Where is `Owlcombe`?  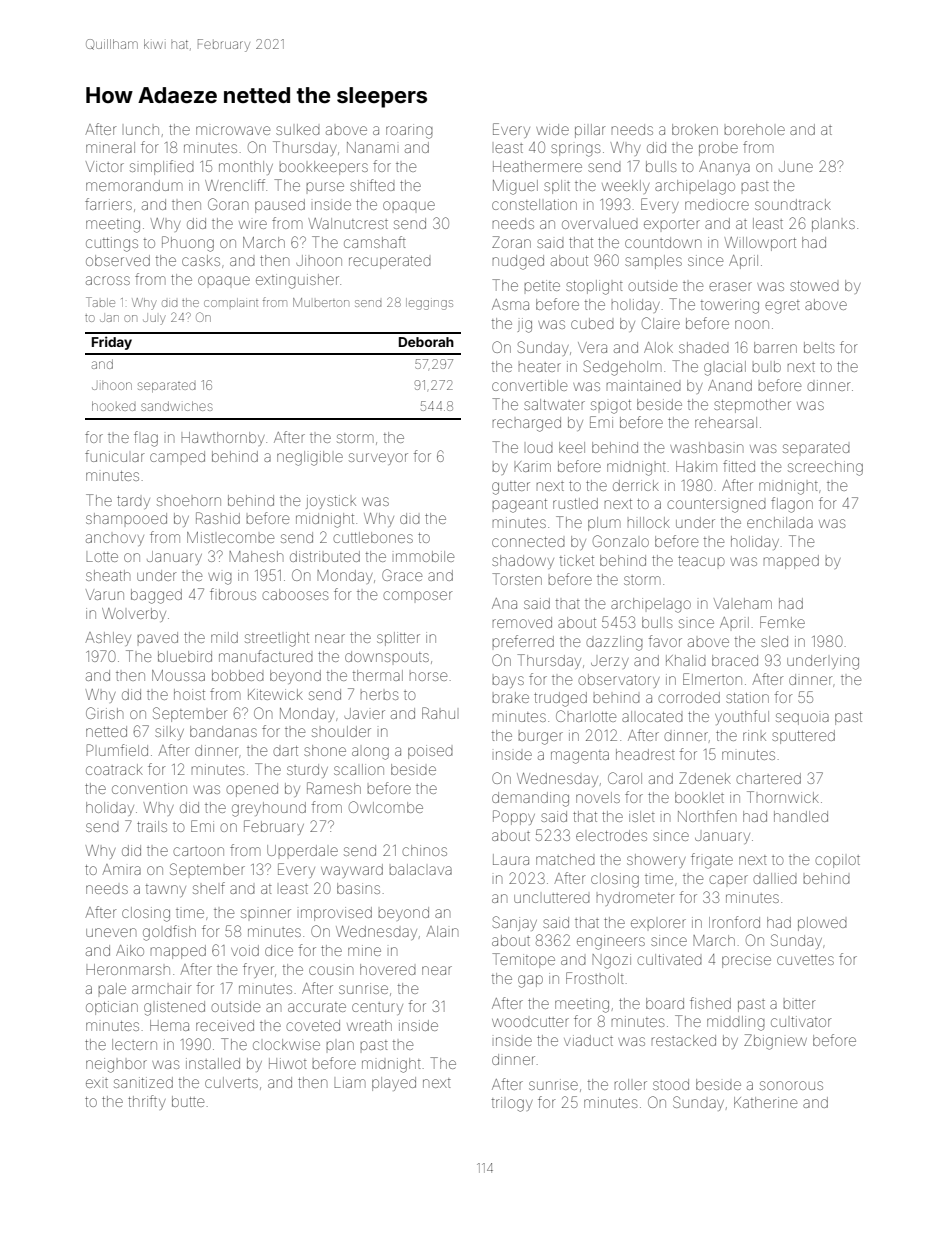 Owlcombe is located at coordinates (386, 807).
